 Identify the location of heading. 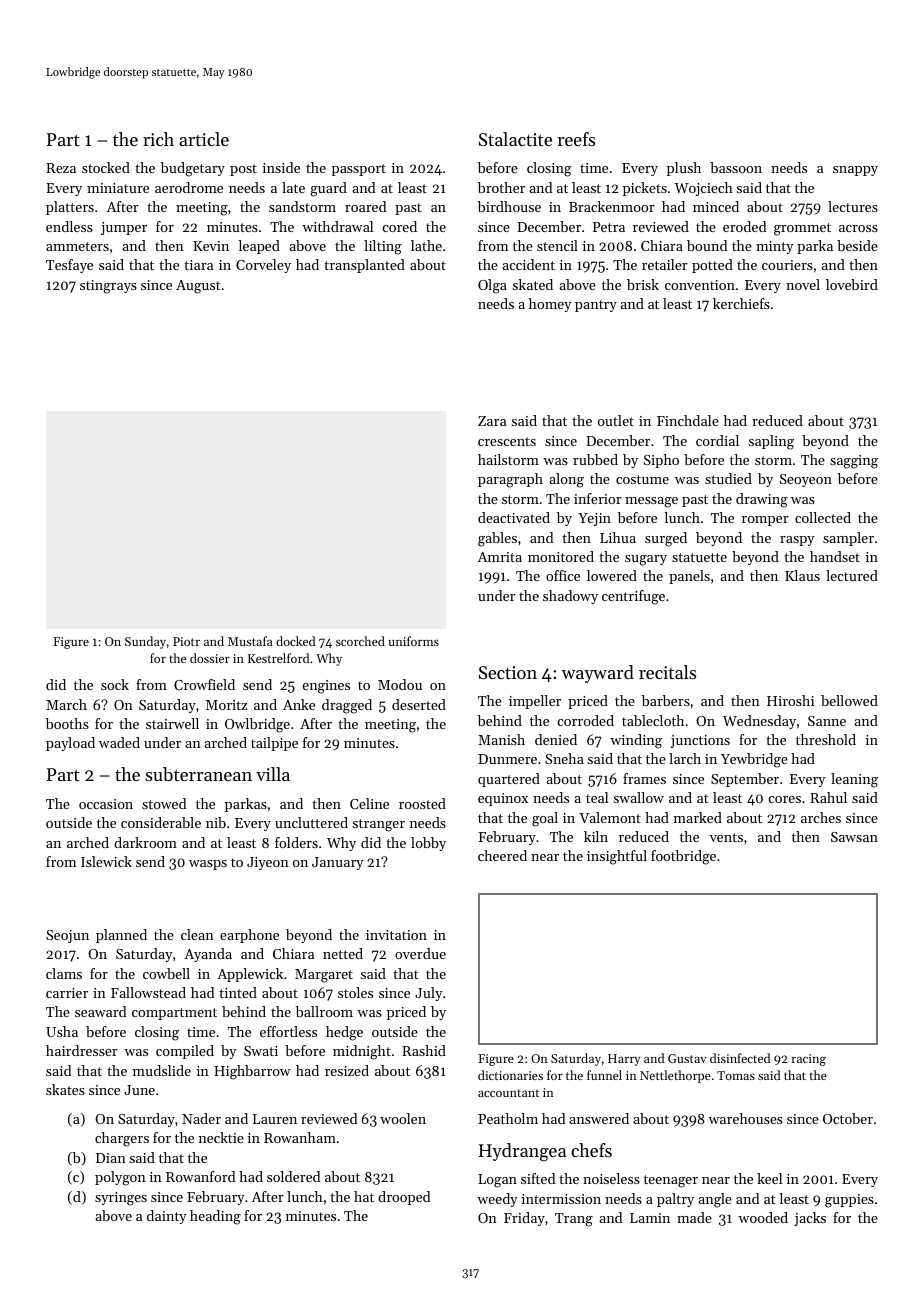
(215, 1217).
